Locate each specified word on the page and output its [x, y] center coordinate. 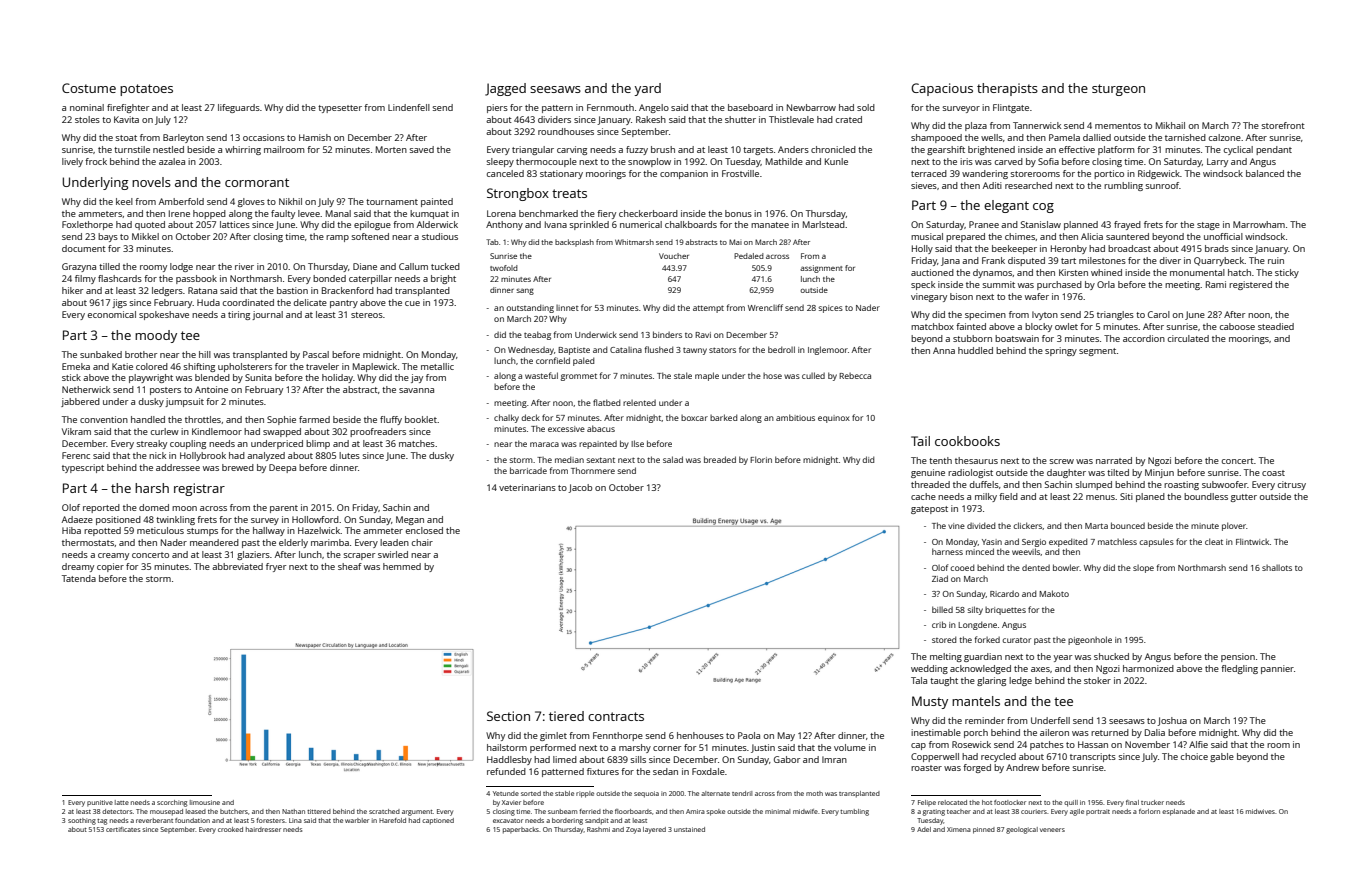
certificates [123, 829]
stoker [1097, 680]
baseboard [750, 107]
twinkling [175, 520]
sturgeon [1118, 90]
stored [944, 639]
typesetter [340, 109]
